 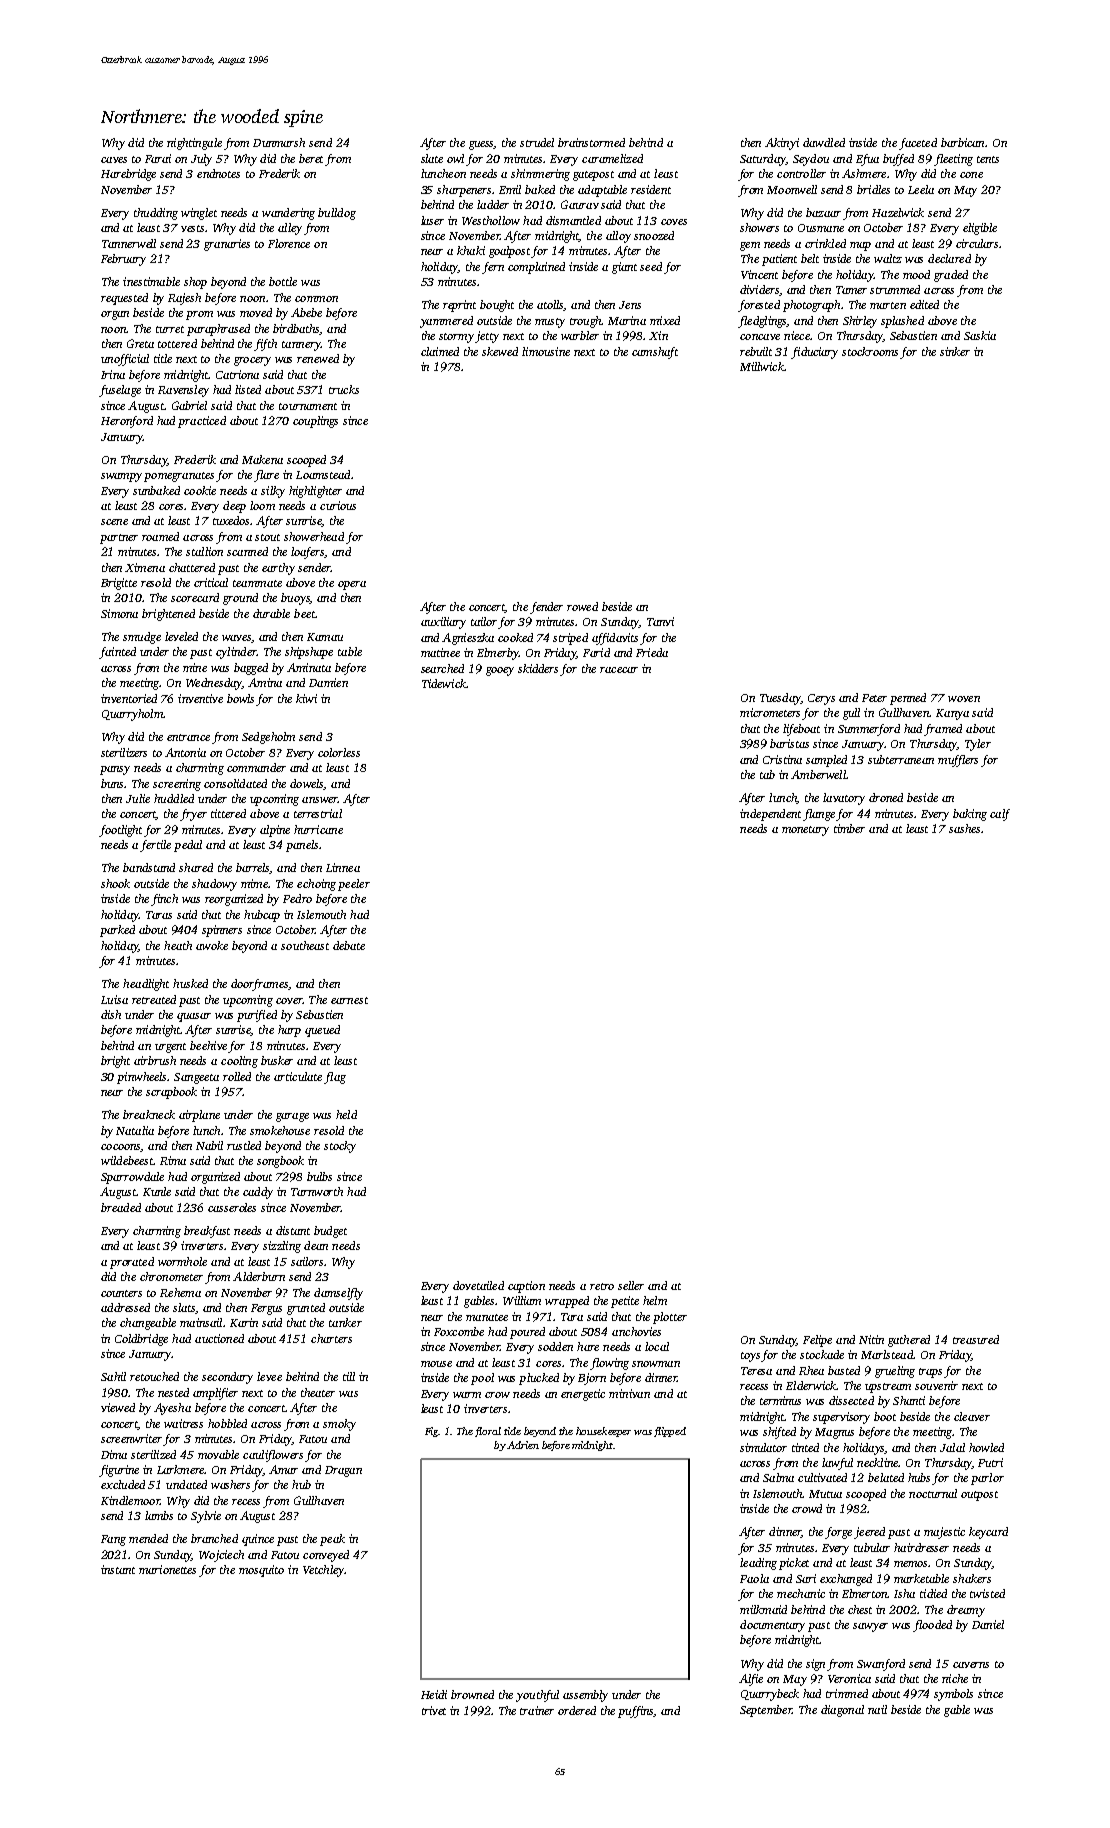 I want to click on gooey, so click(x=500, y=671).
